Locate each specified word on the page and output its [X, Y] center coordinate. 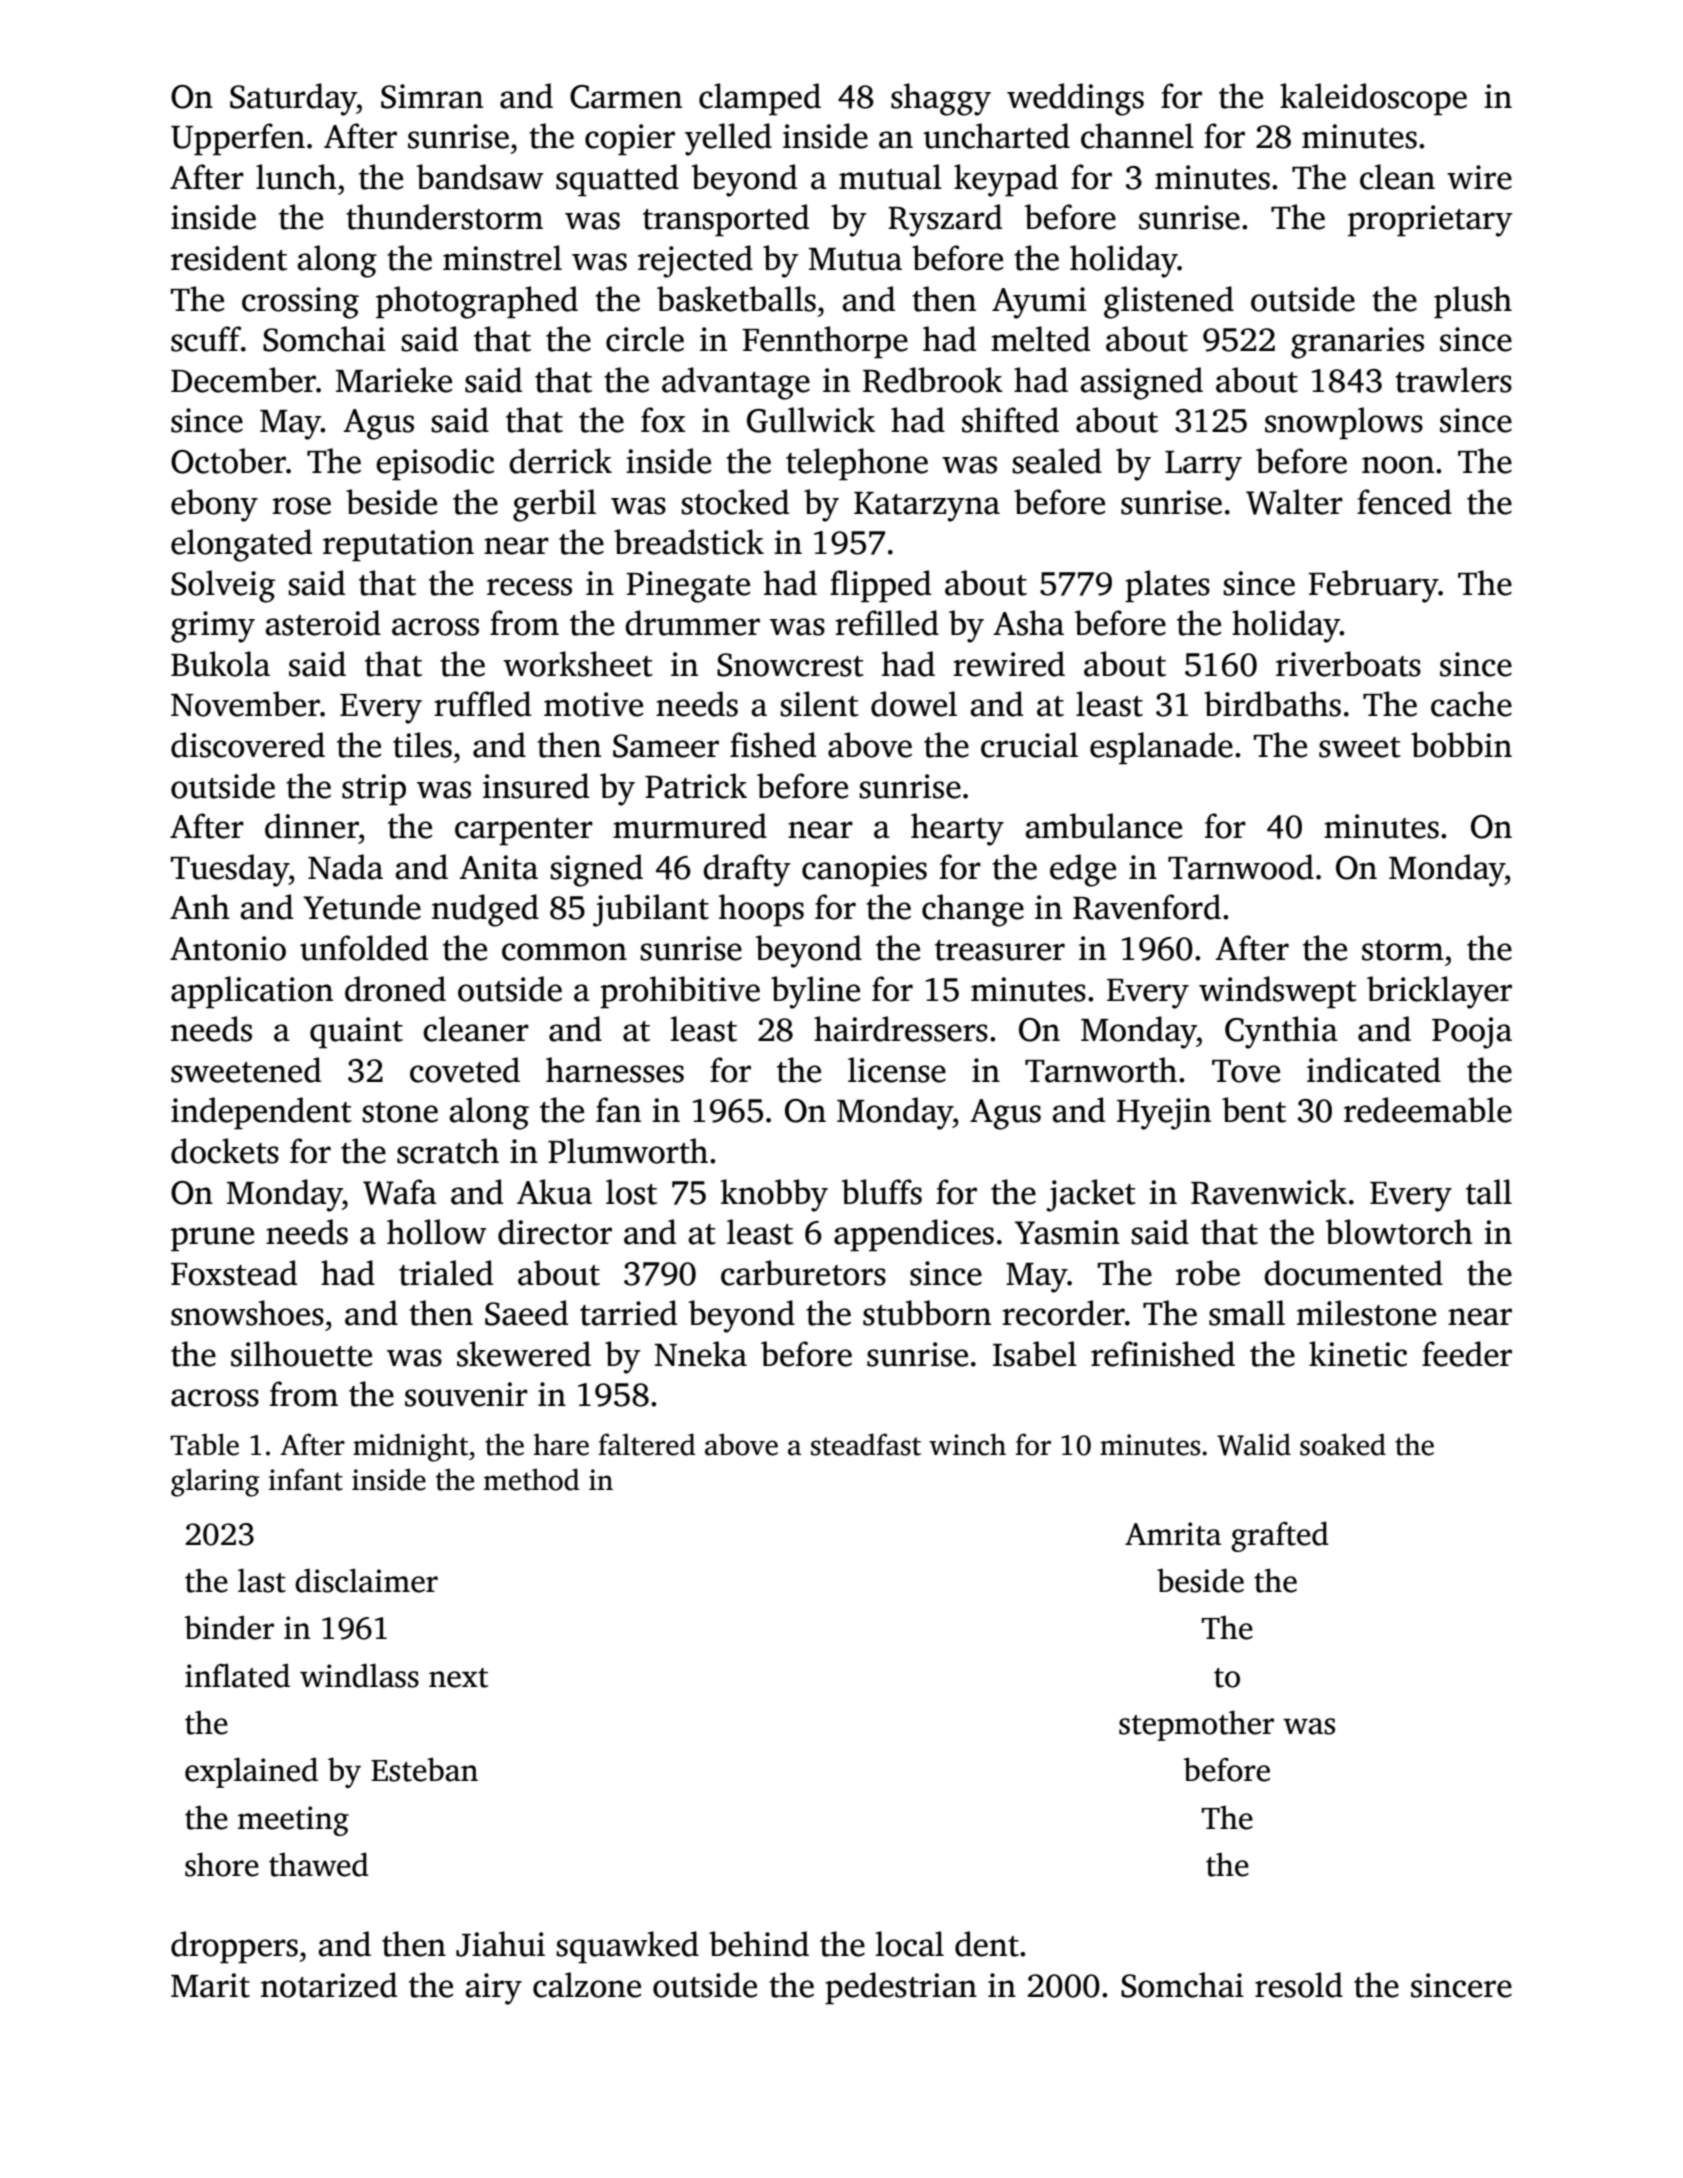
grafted [1280, 1536]
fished [773, 745]
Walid [1254, 1444]
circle [645, 339]
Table [204, 1444]
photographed [477, 302]
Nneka [700, 1354]
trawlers [1453, 380]
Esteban [424, 1769]
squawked [627, 1947]
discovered [248, 745]
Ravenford [1147, 907]
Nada [345, 867]
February [1373, 586]
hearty [957, 829]
